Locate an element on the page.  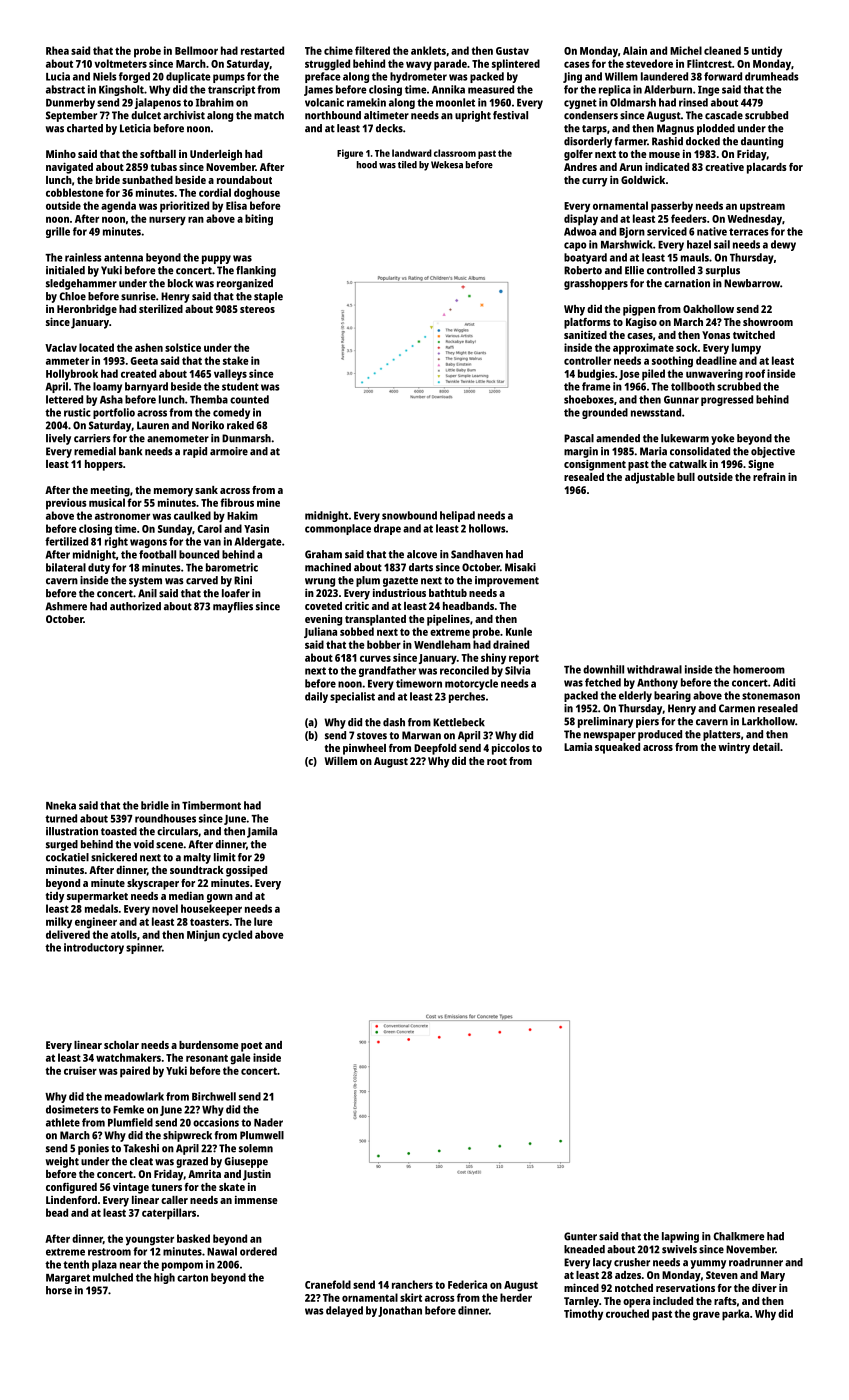
Ashmere is located at coordinates (66, 606).
